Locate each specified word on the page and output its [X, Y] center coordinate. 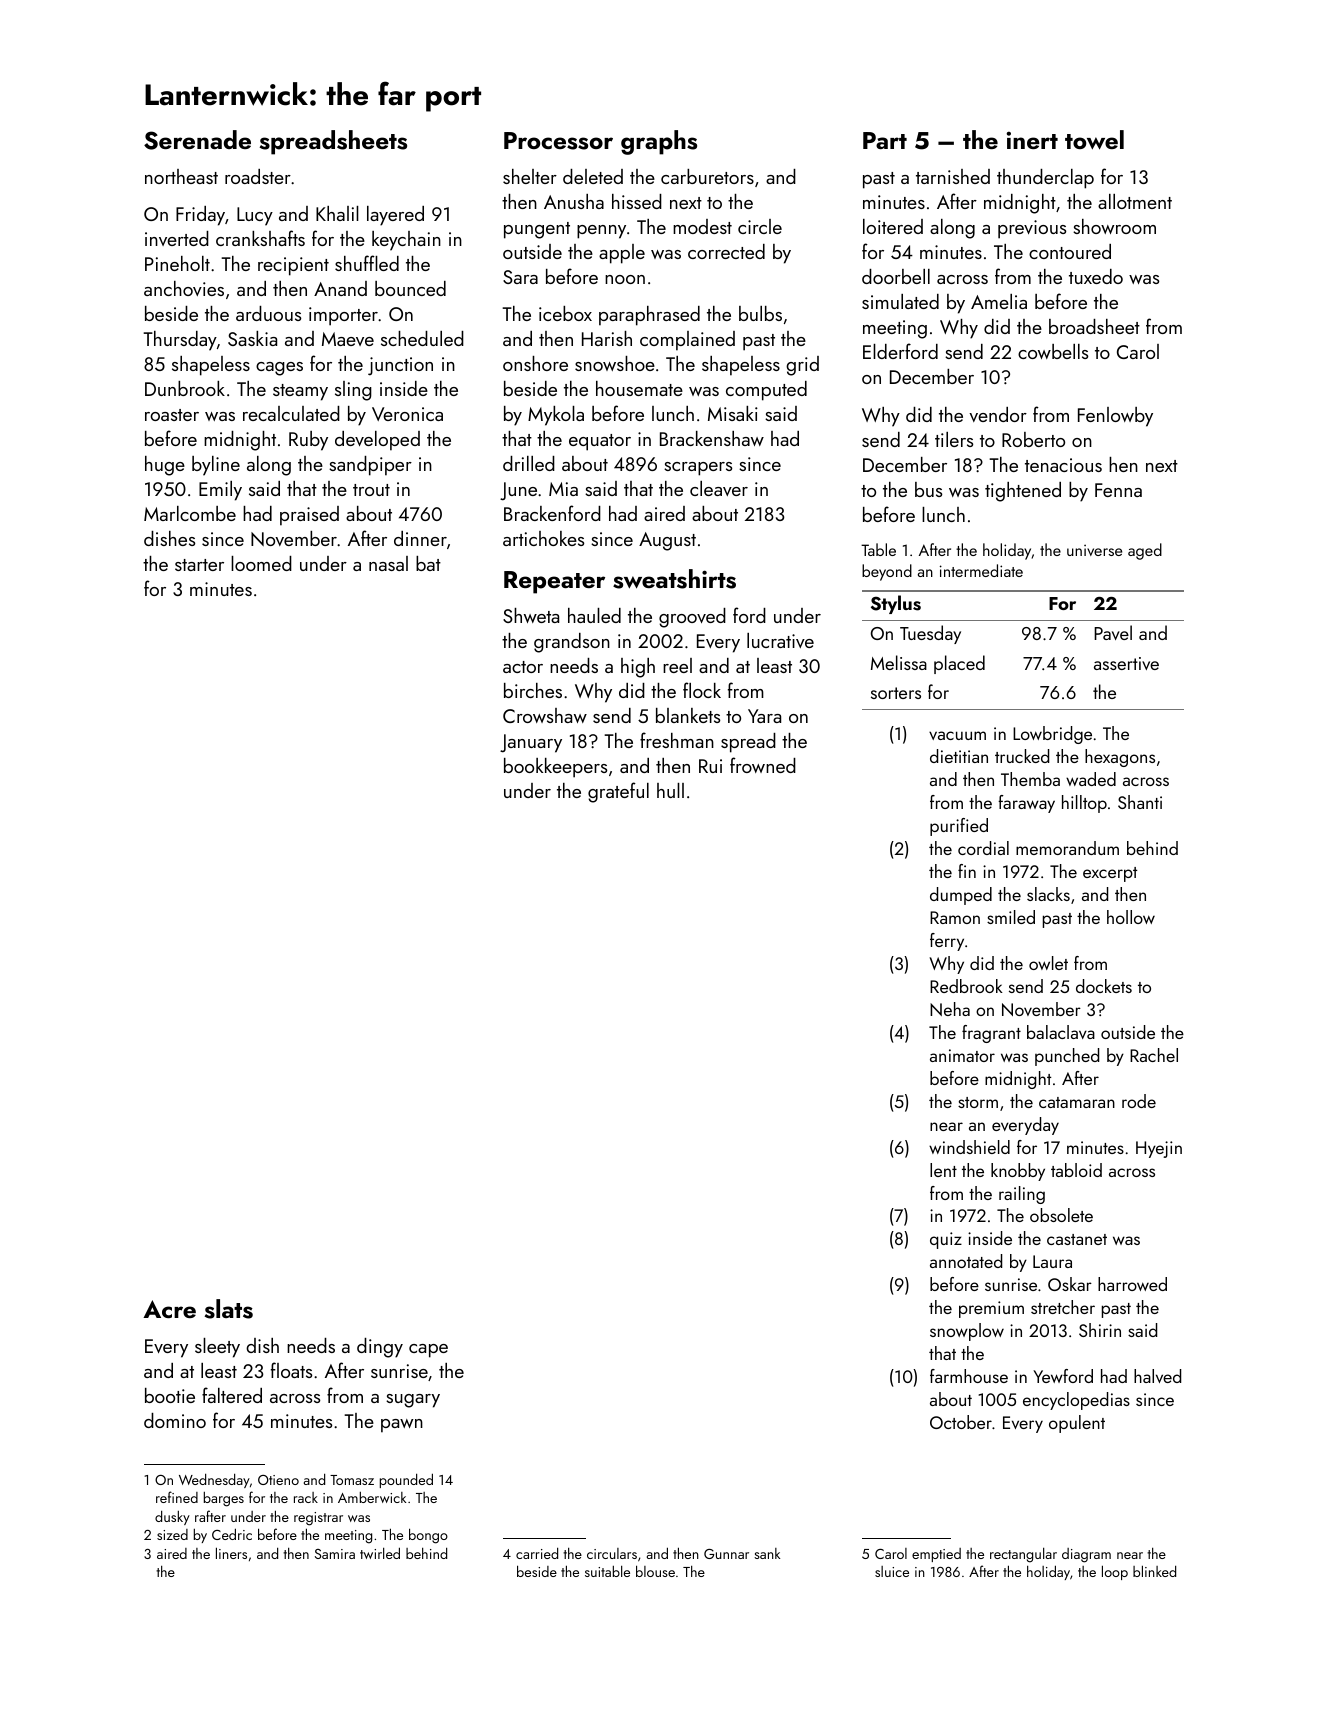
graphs [659, 142]
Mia [563, 489]
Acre [169, 1309]
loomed [261, 563]
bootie [170, 1395]
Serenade [197, 140]
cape [428, 1351]
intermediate [981, 570]
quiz [946, 1240]
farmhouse [969, 1376]
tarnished [953, 176]
